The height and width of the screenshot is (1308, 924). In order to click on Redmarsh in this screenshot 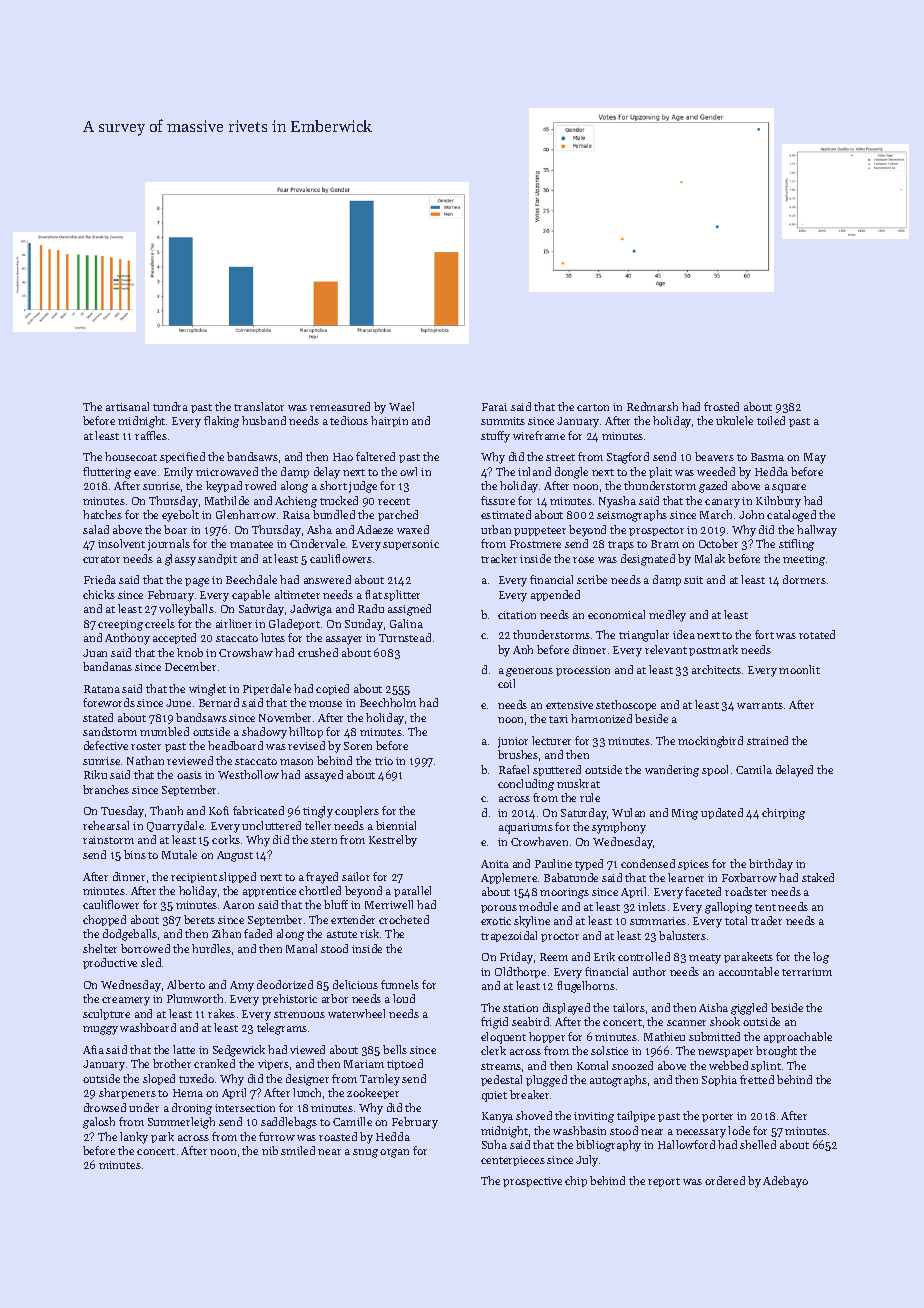, I will do `click(652, 406)`.
